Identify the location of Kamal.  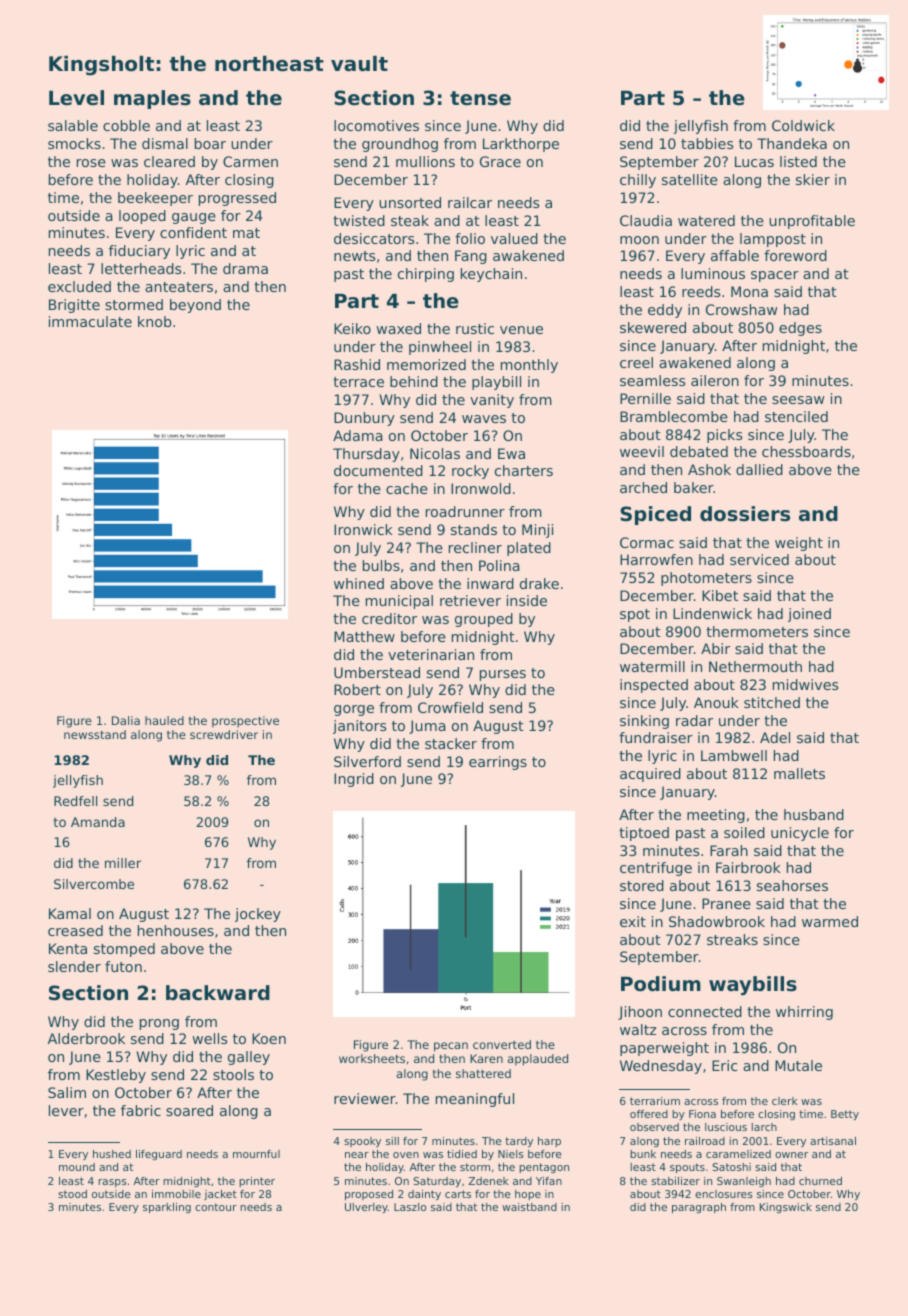
(70, 913).
